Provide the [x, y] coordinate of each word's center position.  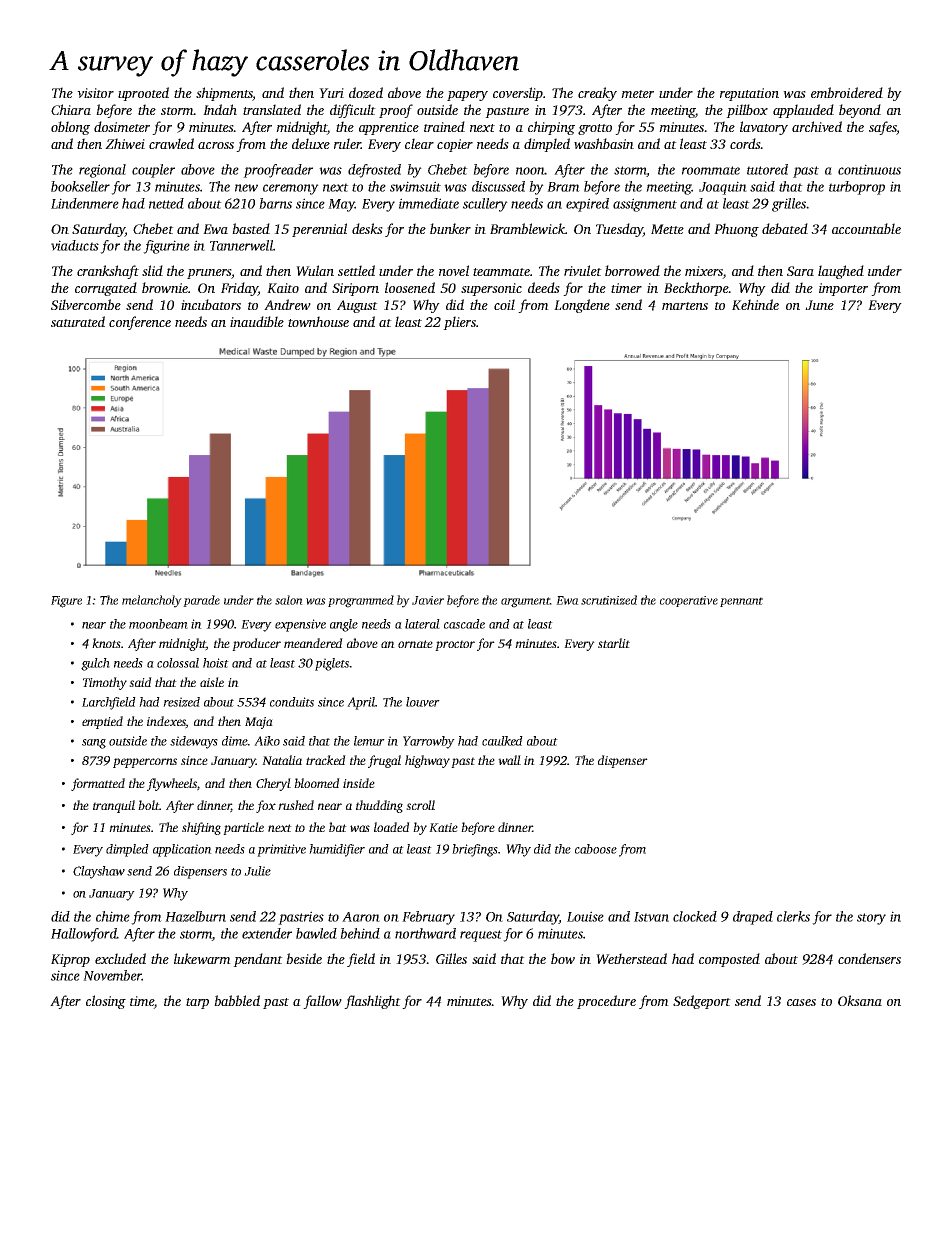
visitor [95, 93]
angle [344, 625]
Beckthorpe [696, 289]
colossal [178, 663]
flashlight [372, 1002]
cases [801, 1002]
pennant [741, 602]
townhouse [318, 321]
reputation [749, 94]
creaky [597, 94]
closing [106, 1002]
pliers [459, 323]
